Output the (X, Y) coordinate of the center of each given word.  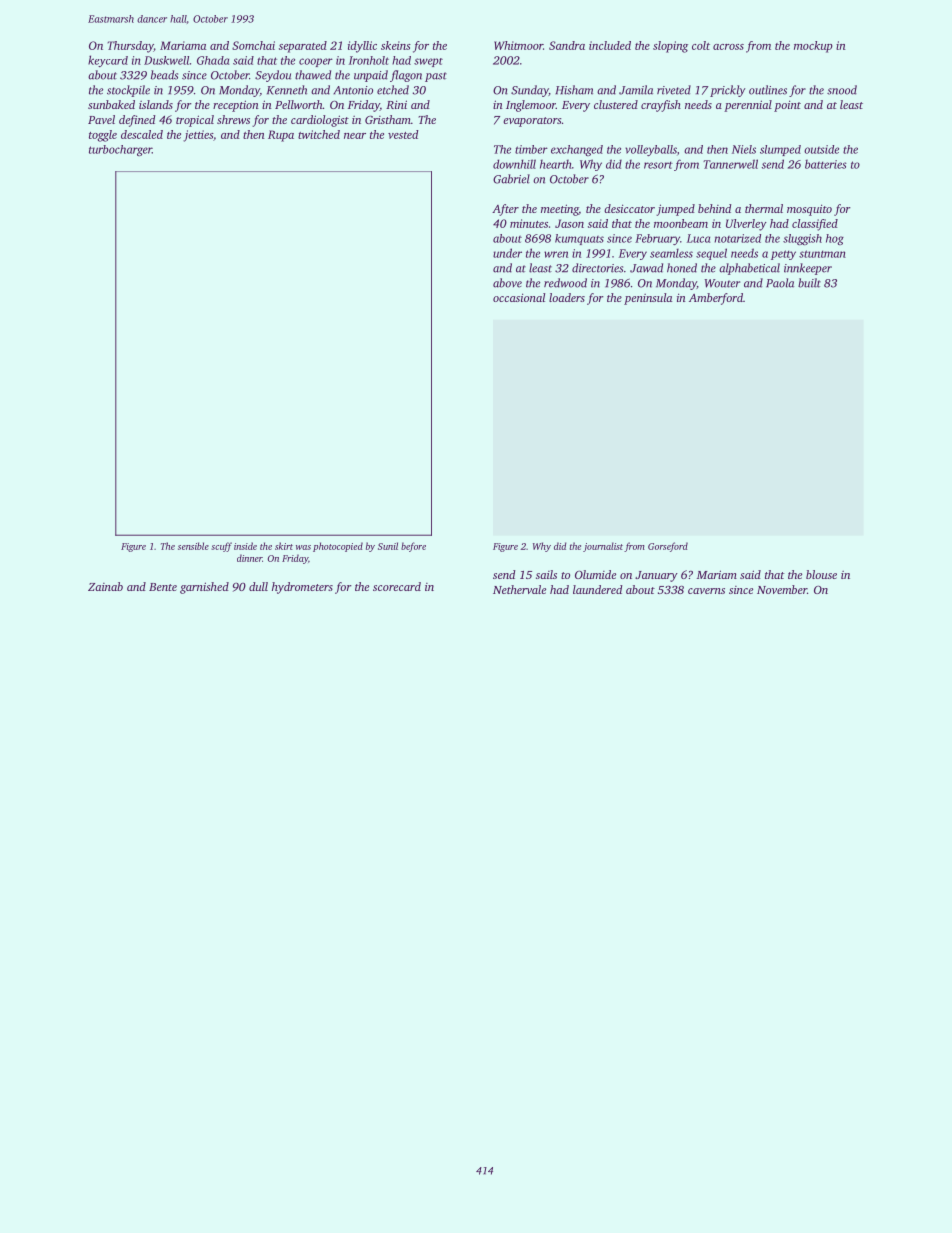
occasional (519, 297)
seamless (671, 253)
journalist (603, 547)
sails (546, 574)
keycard (108, 61)
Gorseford (668, 547)
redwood (565, 283)
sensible (193, 546)
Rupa (281, 136)
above (507, 283)
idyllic (362, 47)
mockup (813, 47)
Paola (780, 283)
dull (258, 586)
